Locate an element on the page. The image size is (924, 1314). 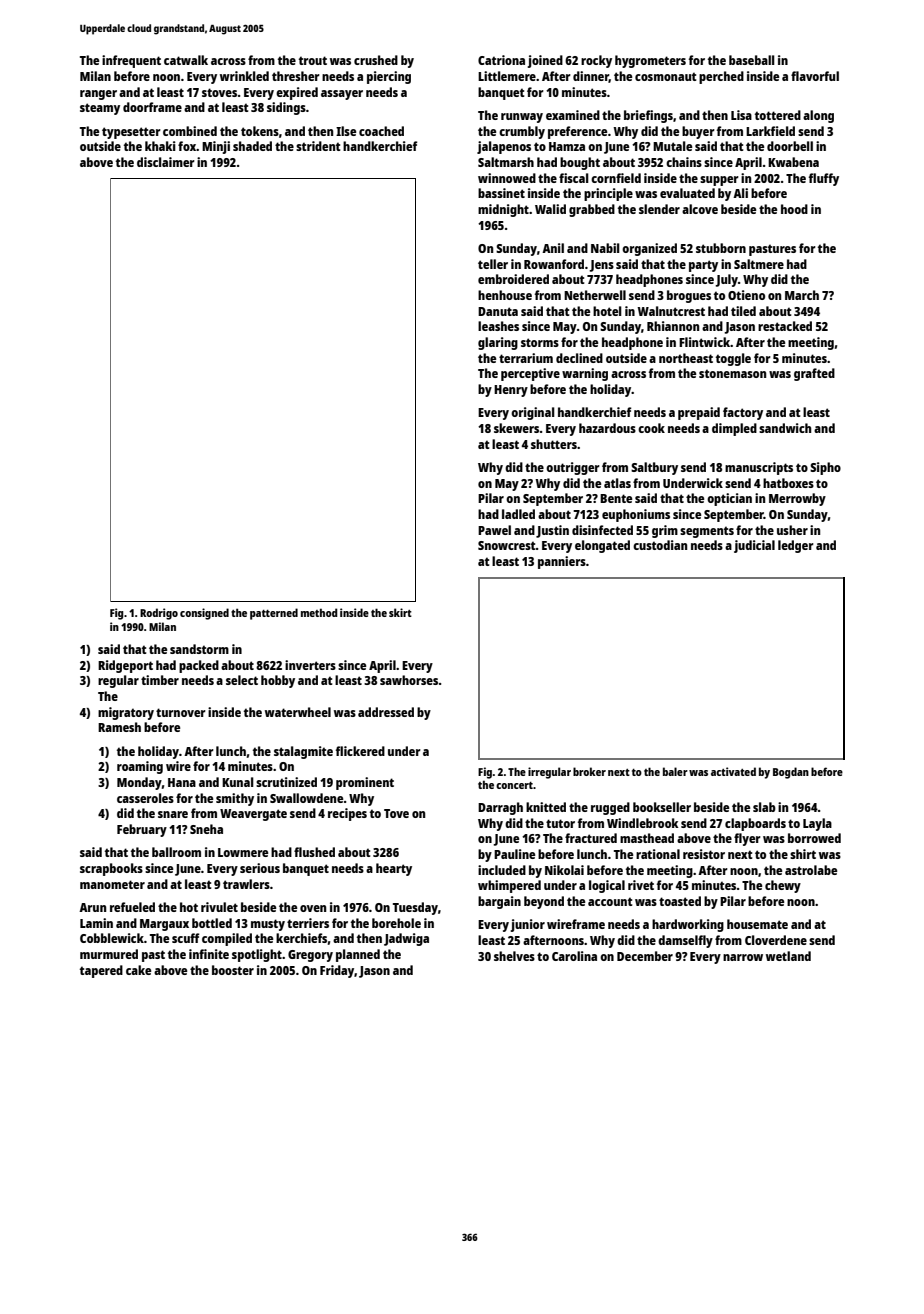
disclaimer is located at coordinates (166, 162).
